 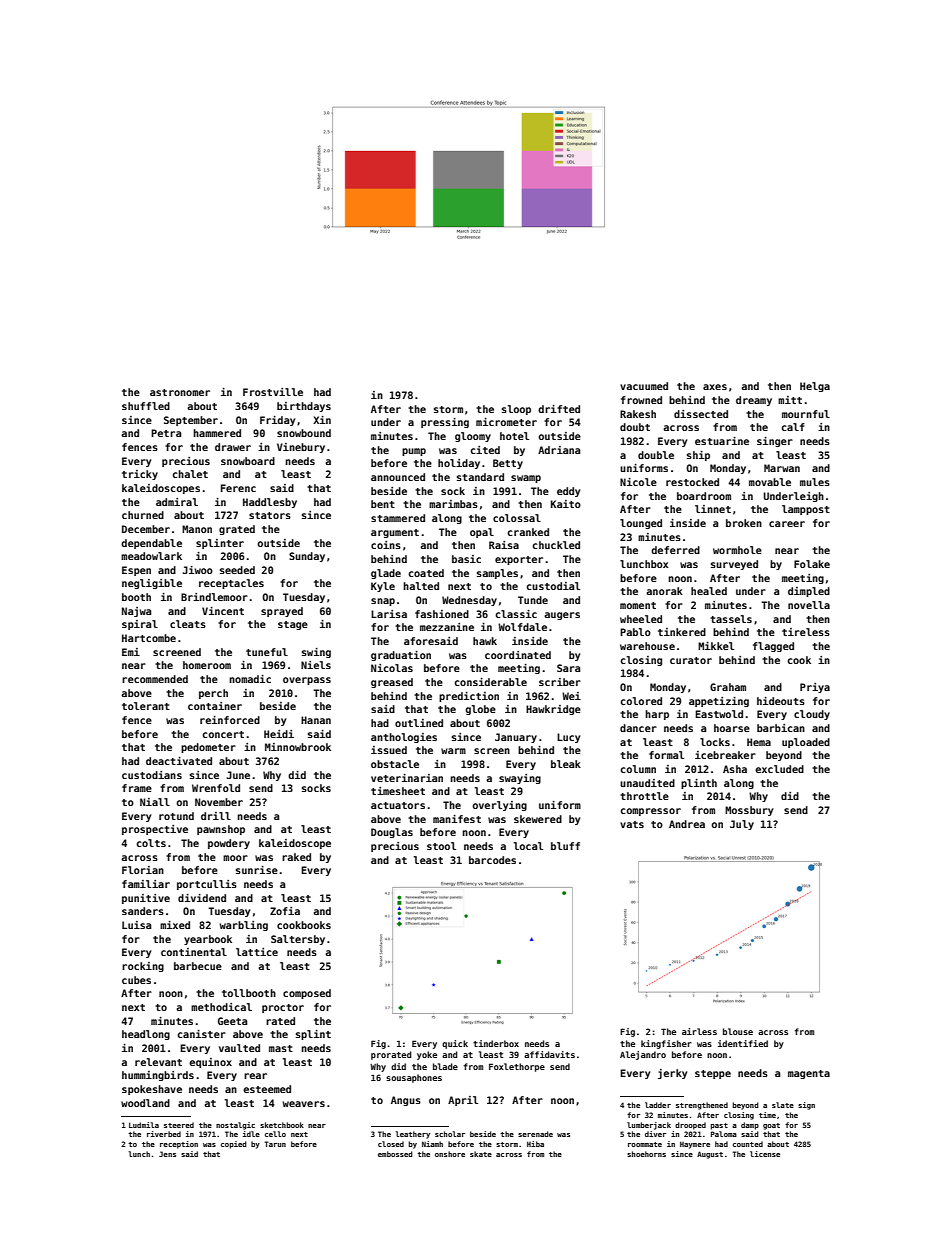 I want to click on Luisa, so click(x=136, y=925).
